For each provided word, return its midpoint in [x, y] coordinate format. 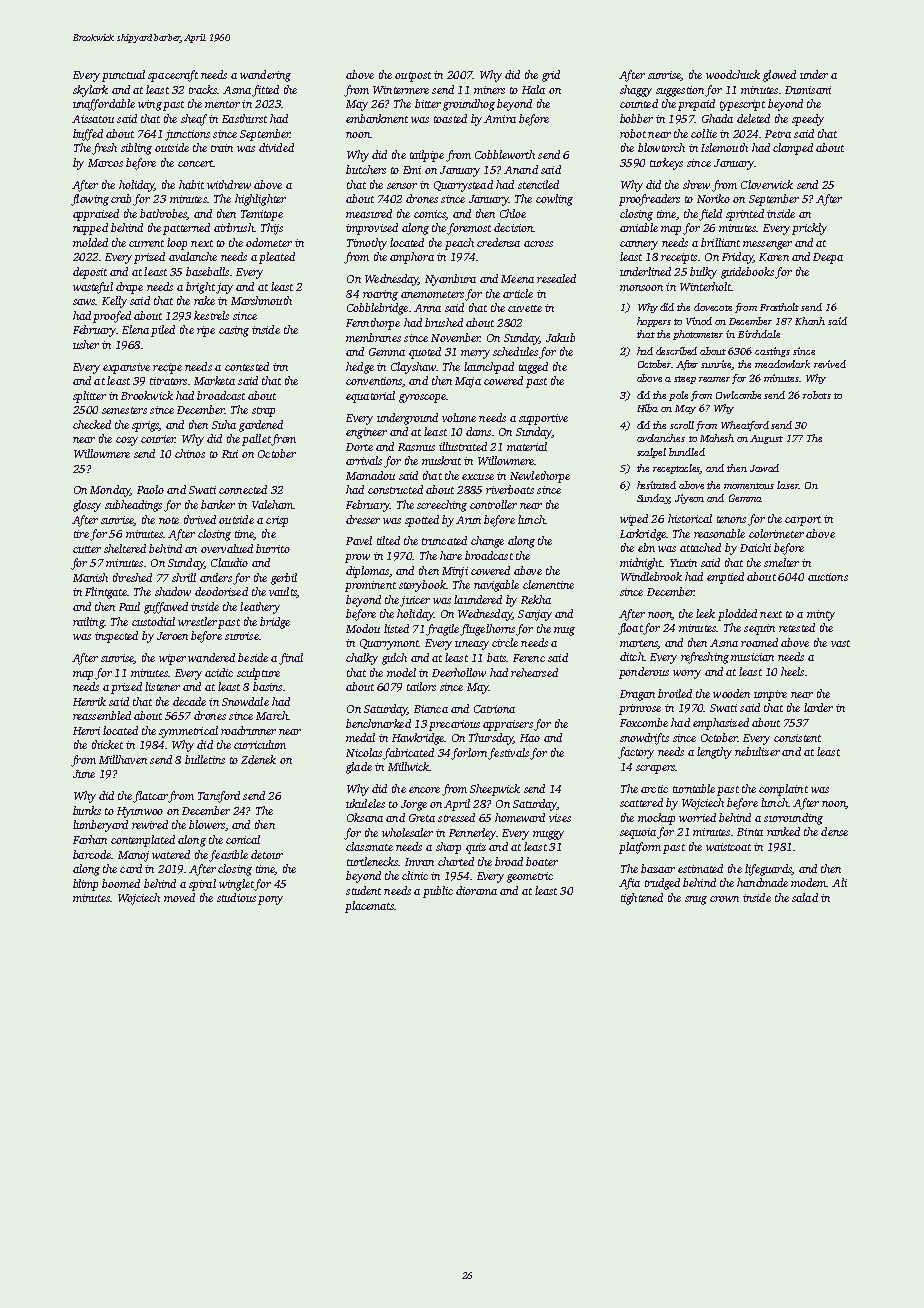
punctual [123, 76]
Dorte [359, 447]
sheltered [125, 548]
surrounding [793, 819]
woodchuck [733, 74]
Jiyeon [689, 499]
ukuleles [365, 803]
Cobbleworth [505, 154]
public [438, 892]
